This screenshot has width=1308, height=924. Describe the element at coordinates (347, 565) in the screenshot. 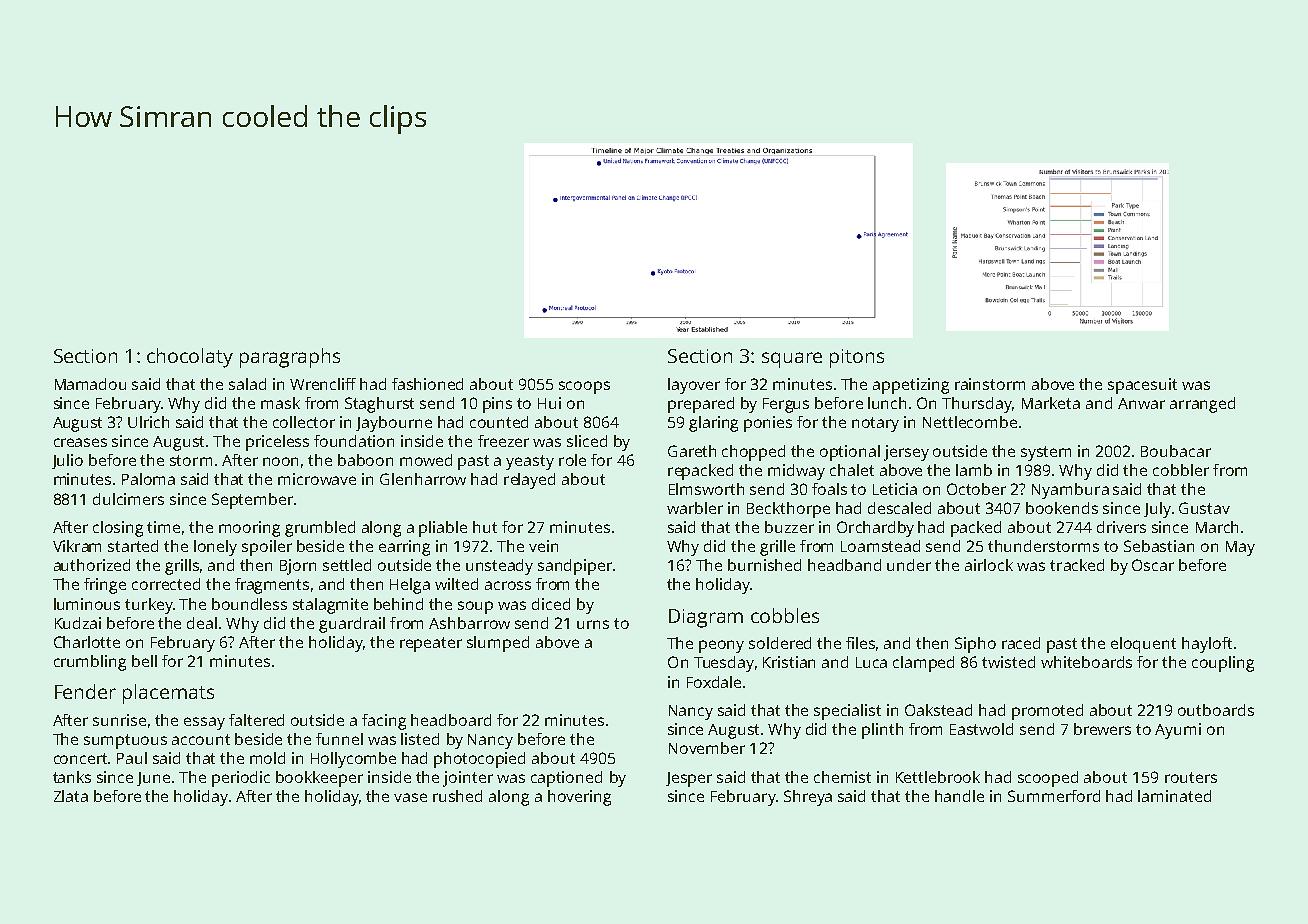

I see `settled` at that location.
